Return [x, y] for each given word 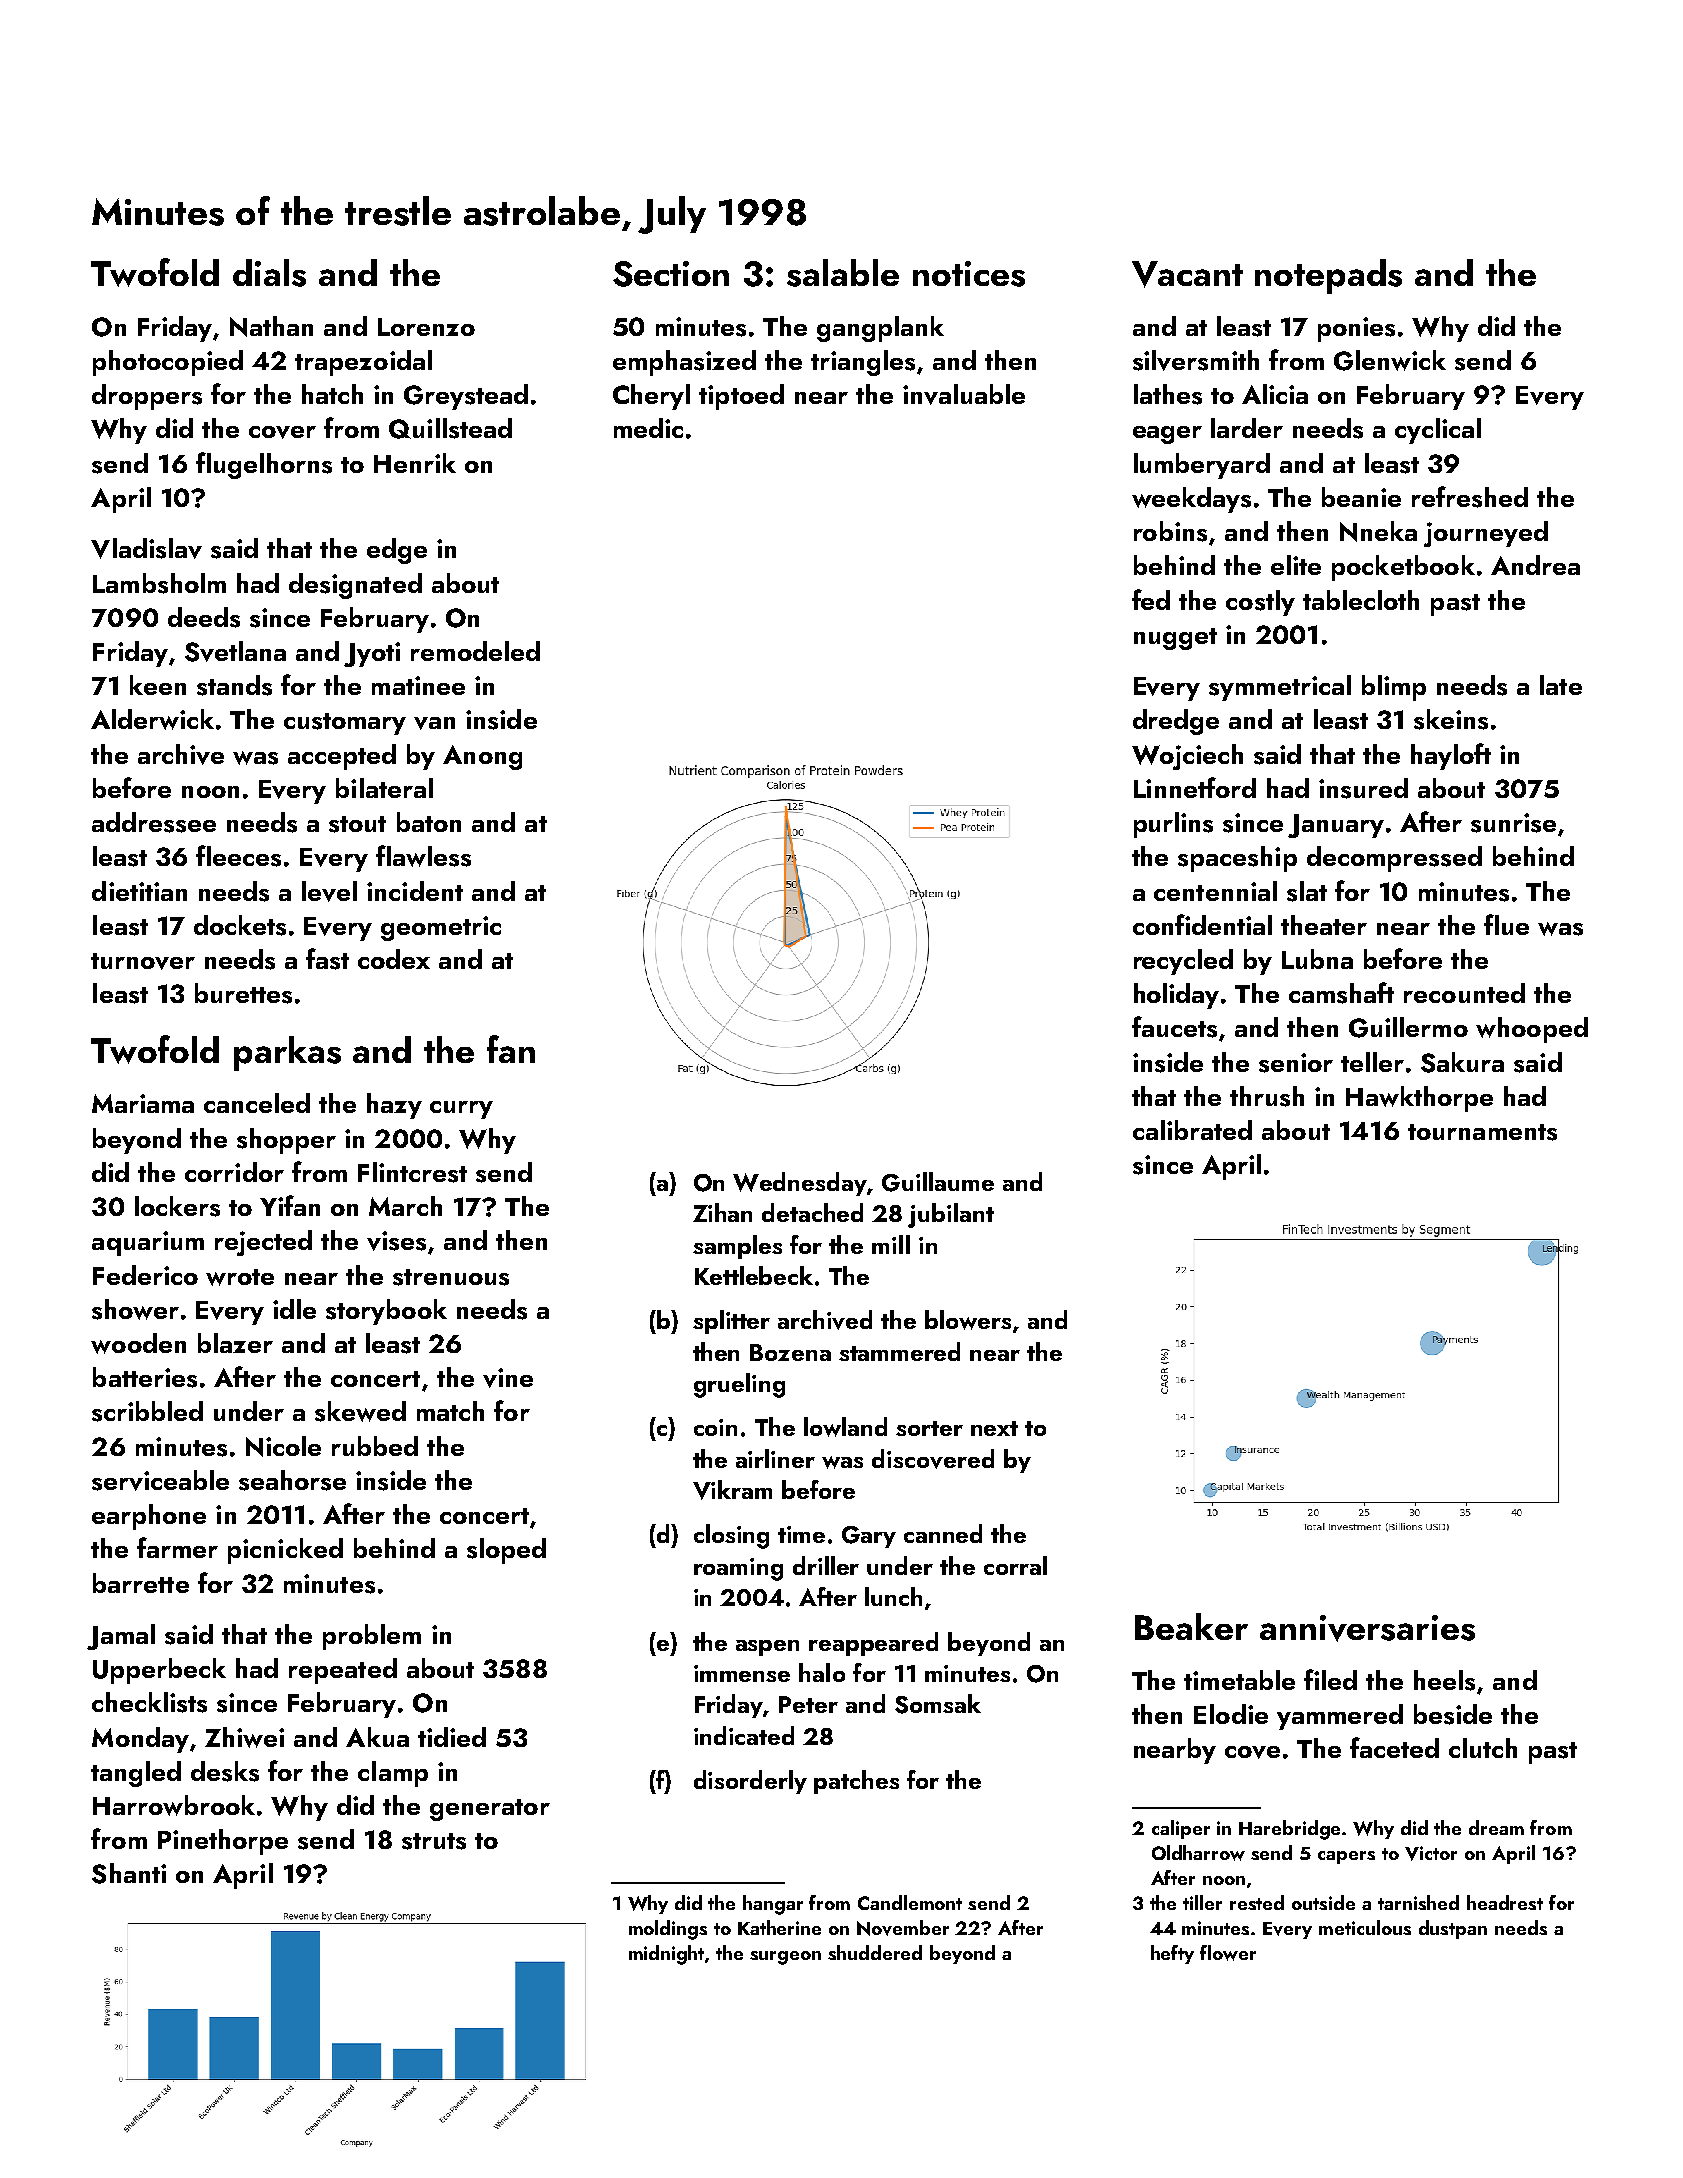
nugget [1175, 639]
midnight [667, 1955]
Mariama [143, 1103]
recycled [1183, 962]
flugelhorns [264, 465]
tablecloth [1361, 600]
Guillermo [1408, 1027]
